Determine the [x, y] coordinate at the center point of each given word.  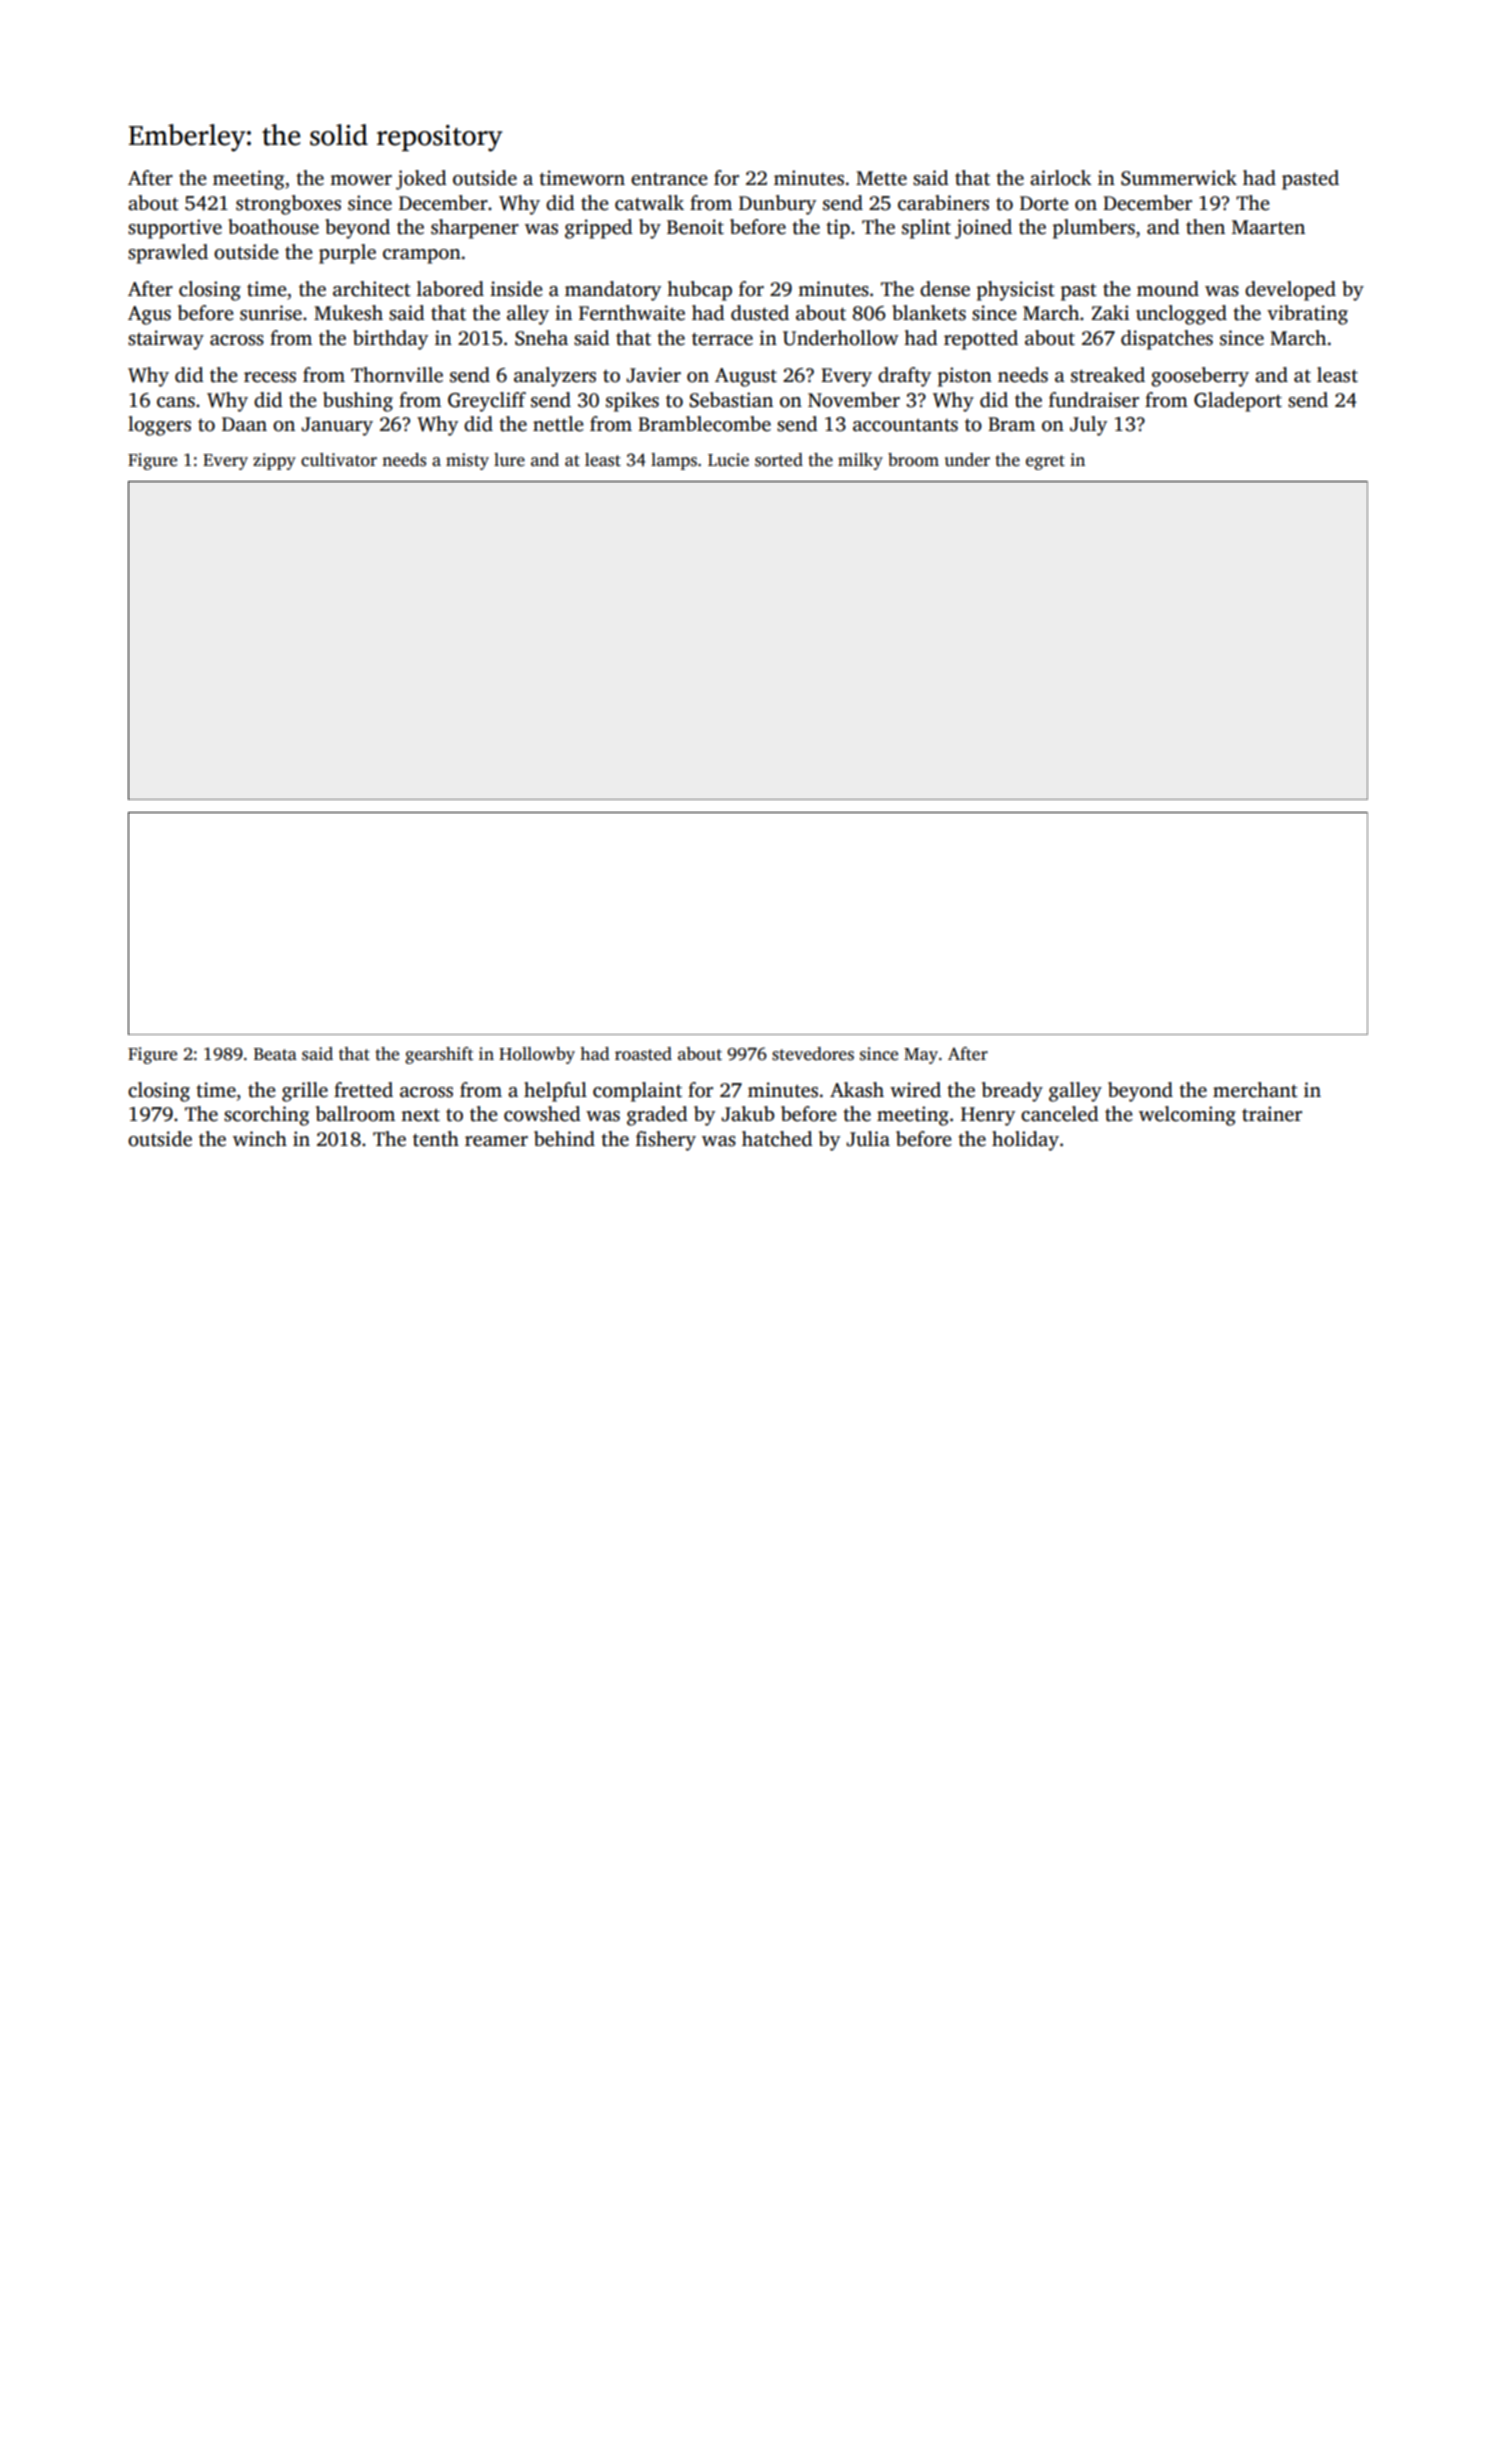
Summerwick [1179, 178]
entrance [669, 179]
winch [260, 1139]
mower [361, 180]
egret [1045, 462]
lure [509, 460]
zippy [274, 461]
